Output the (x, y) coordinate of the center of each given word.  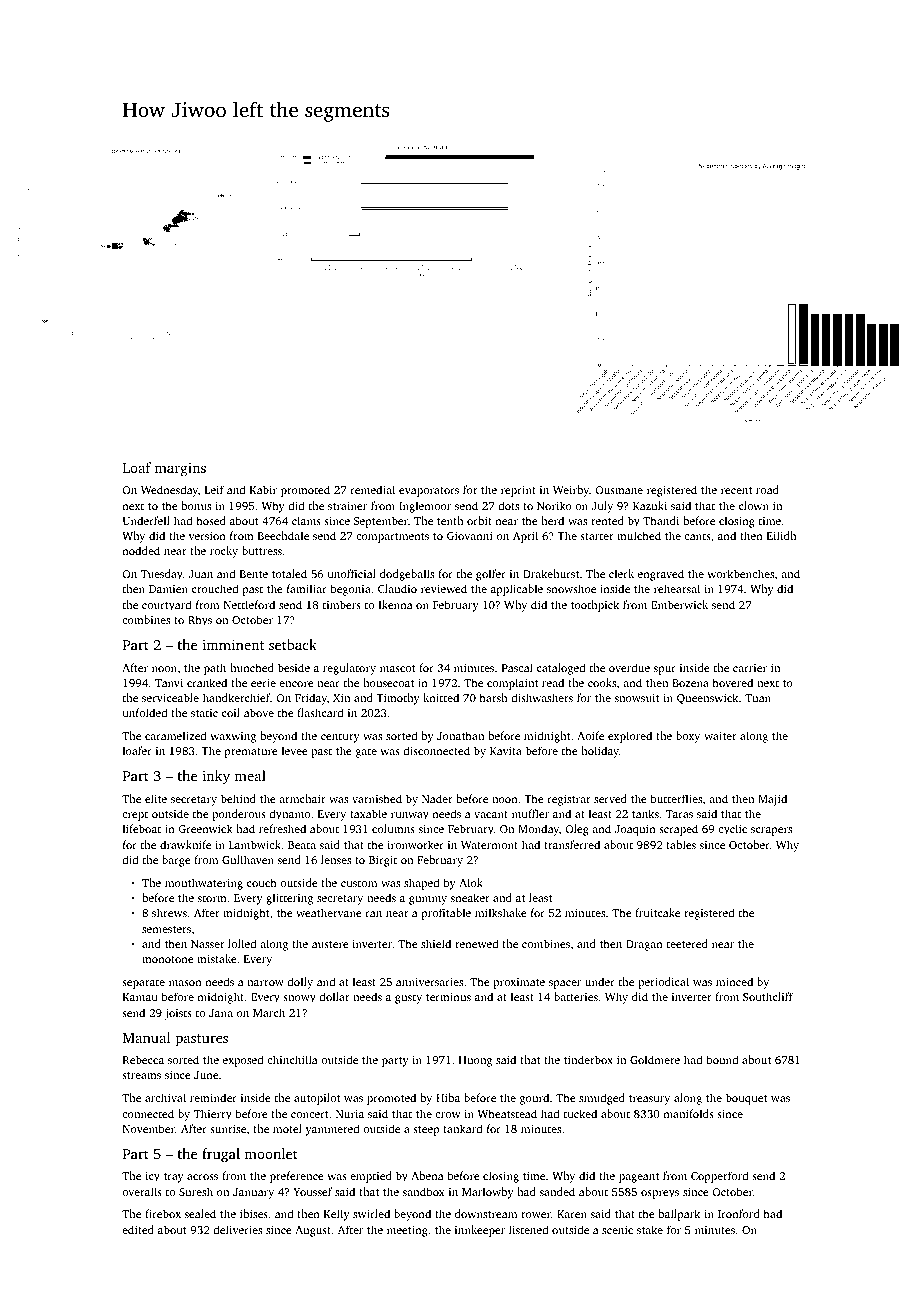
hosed (211, 520)
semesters (166, 929)
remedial (373, 489)
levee (295, 750)
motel (287, 1128)
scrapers (771, 831)
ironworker (415, 844)
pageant (639, 1178)
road (767, 489)
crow (447, 1115)
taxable (368, 813)
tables (681, 844)
